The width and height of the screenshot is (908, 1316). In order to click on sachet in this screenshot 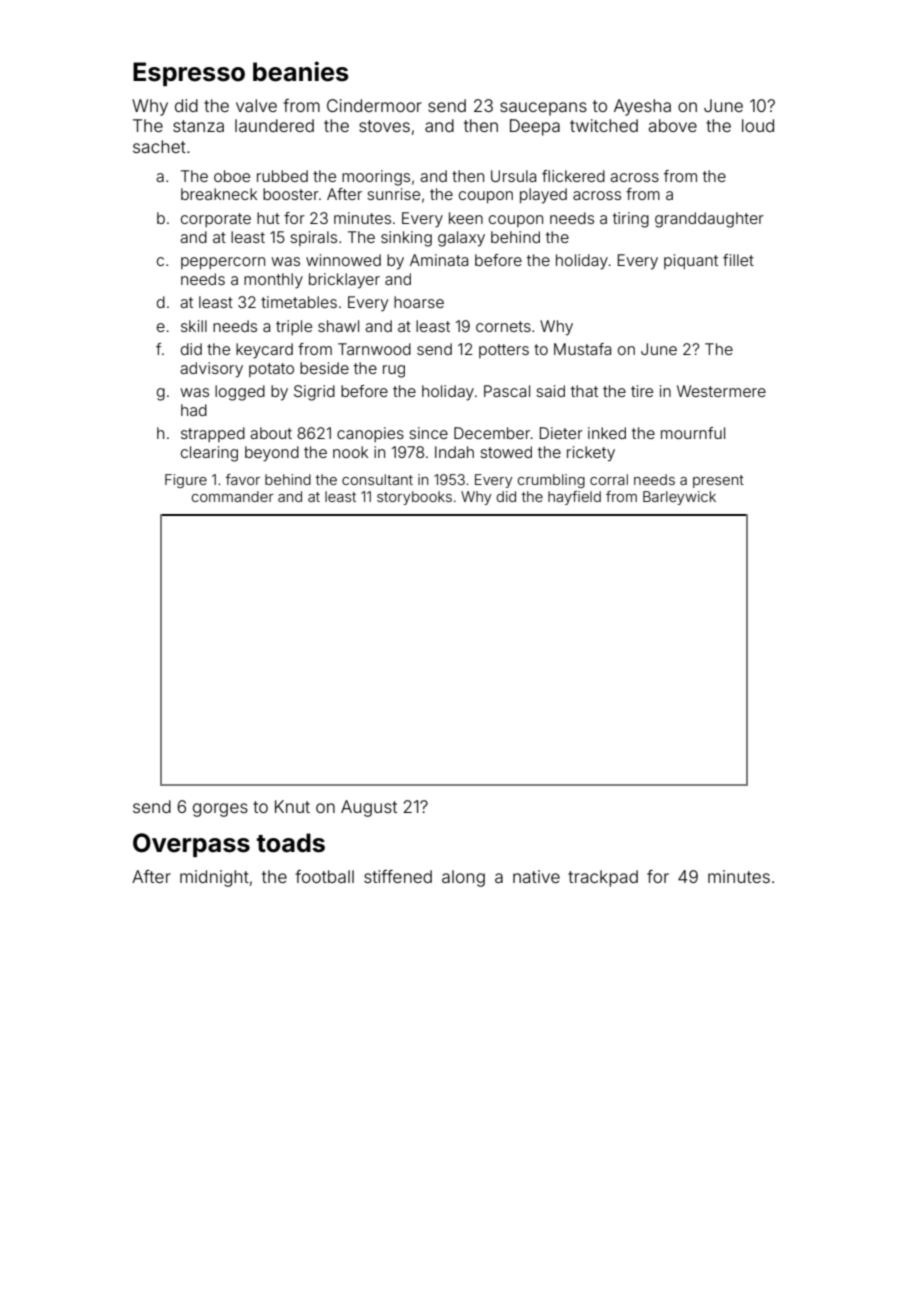, I will do `click(159, 146)`.
